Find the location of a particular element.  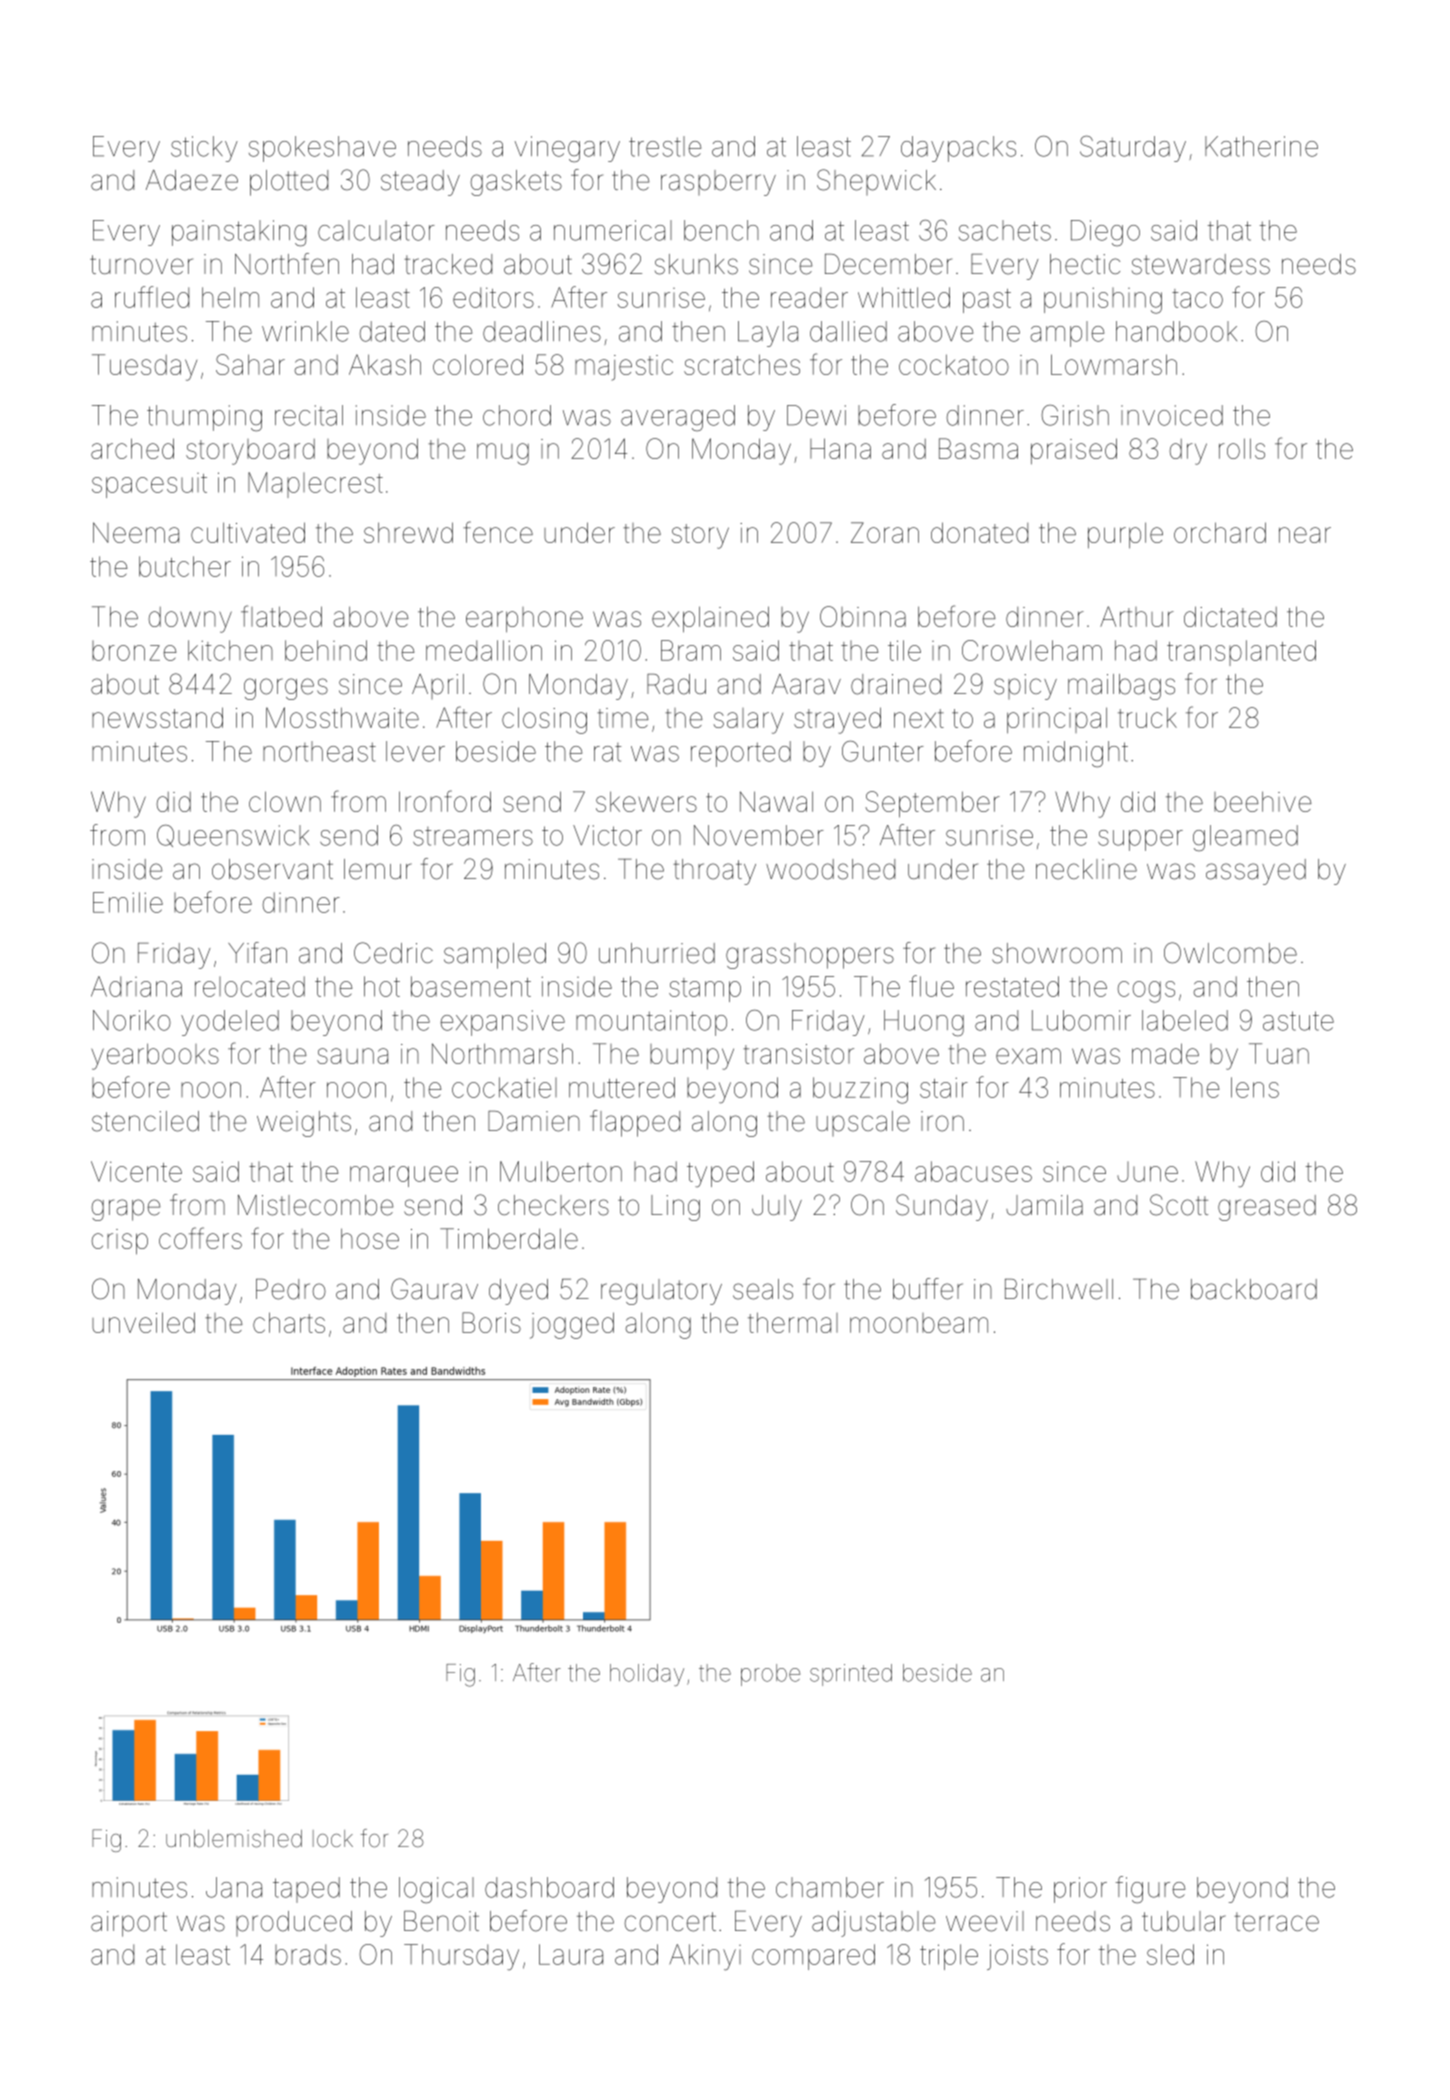

Adriana is located at coordinates (136, 986).
